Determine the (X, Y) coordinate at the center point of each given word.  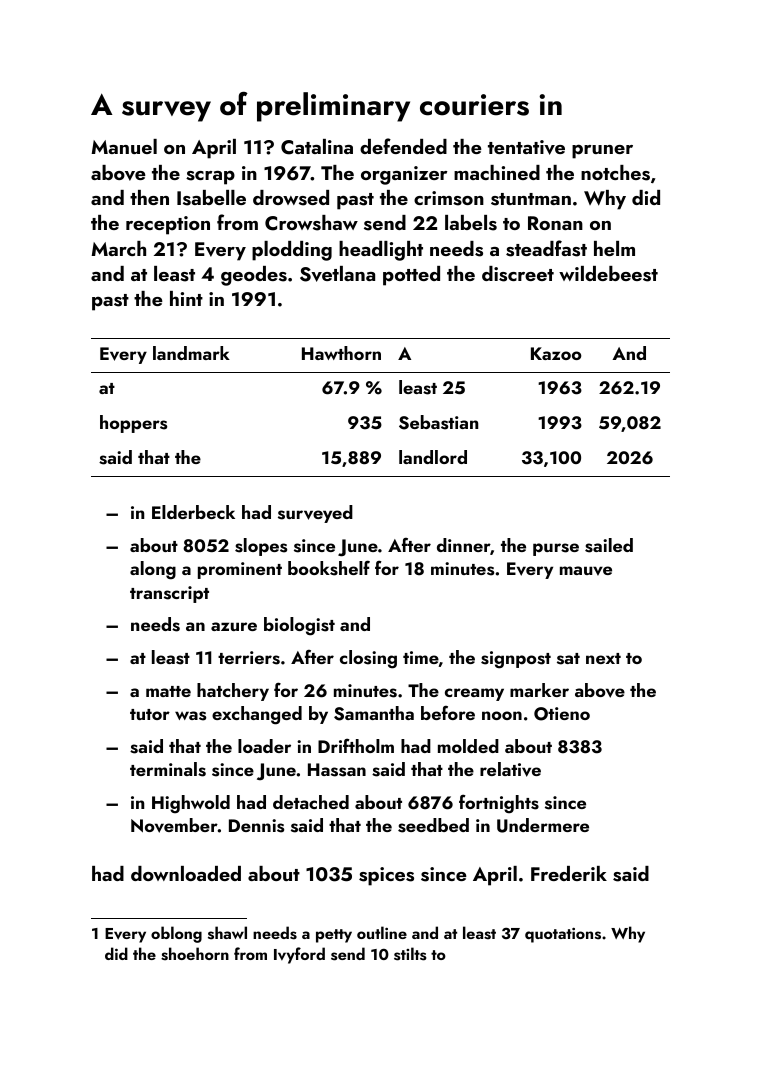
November (174, 825)
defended (403, 146)
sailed (609, 545)
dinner (463, 545)
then (149, 197)
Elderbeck (193, 512)
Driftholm (356, 745)
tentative (526, 147)
